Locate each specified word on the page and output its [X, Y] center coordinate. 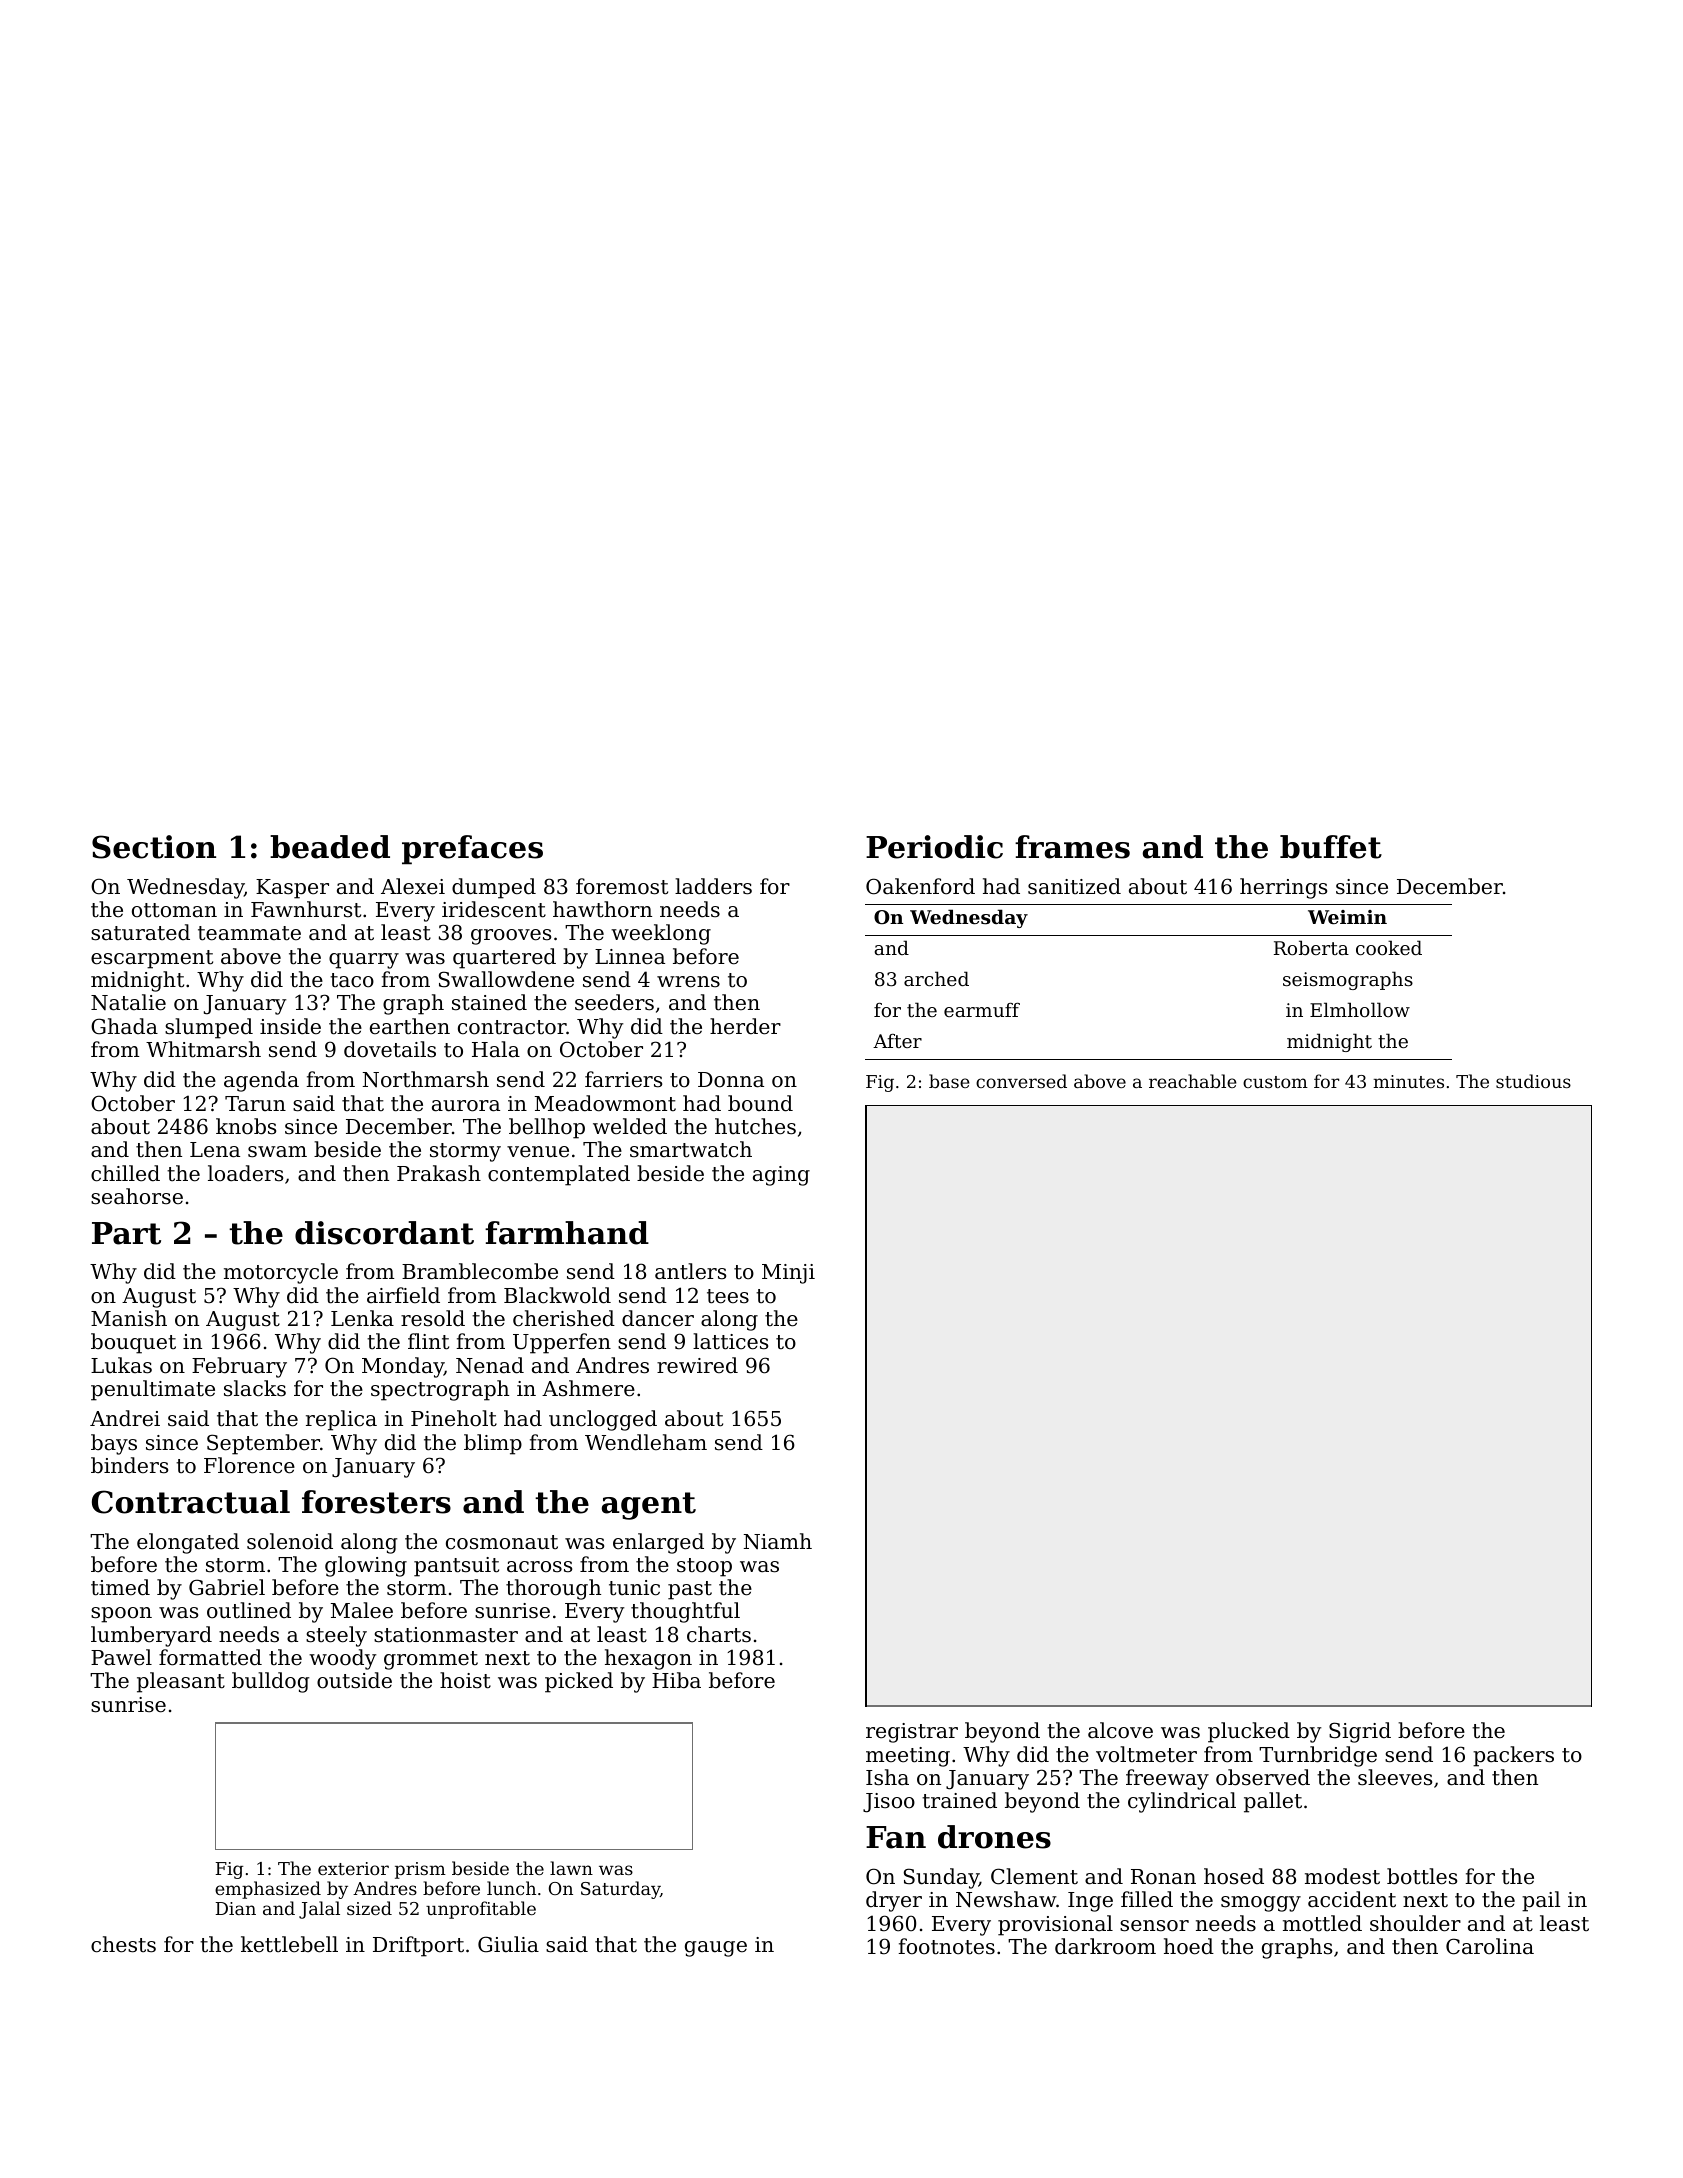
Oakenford [920, 886]
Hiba [676, 1680]
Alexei [413, 886]
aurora [466, 1106]
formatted [210, 1657]
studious [1533, 1081]
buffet [1331, 847]
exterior [353, 1868]
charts [719, 1634]
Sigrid [1360, 1732]
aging [781, 1176]
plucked [1249, 1732]
